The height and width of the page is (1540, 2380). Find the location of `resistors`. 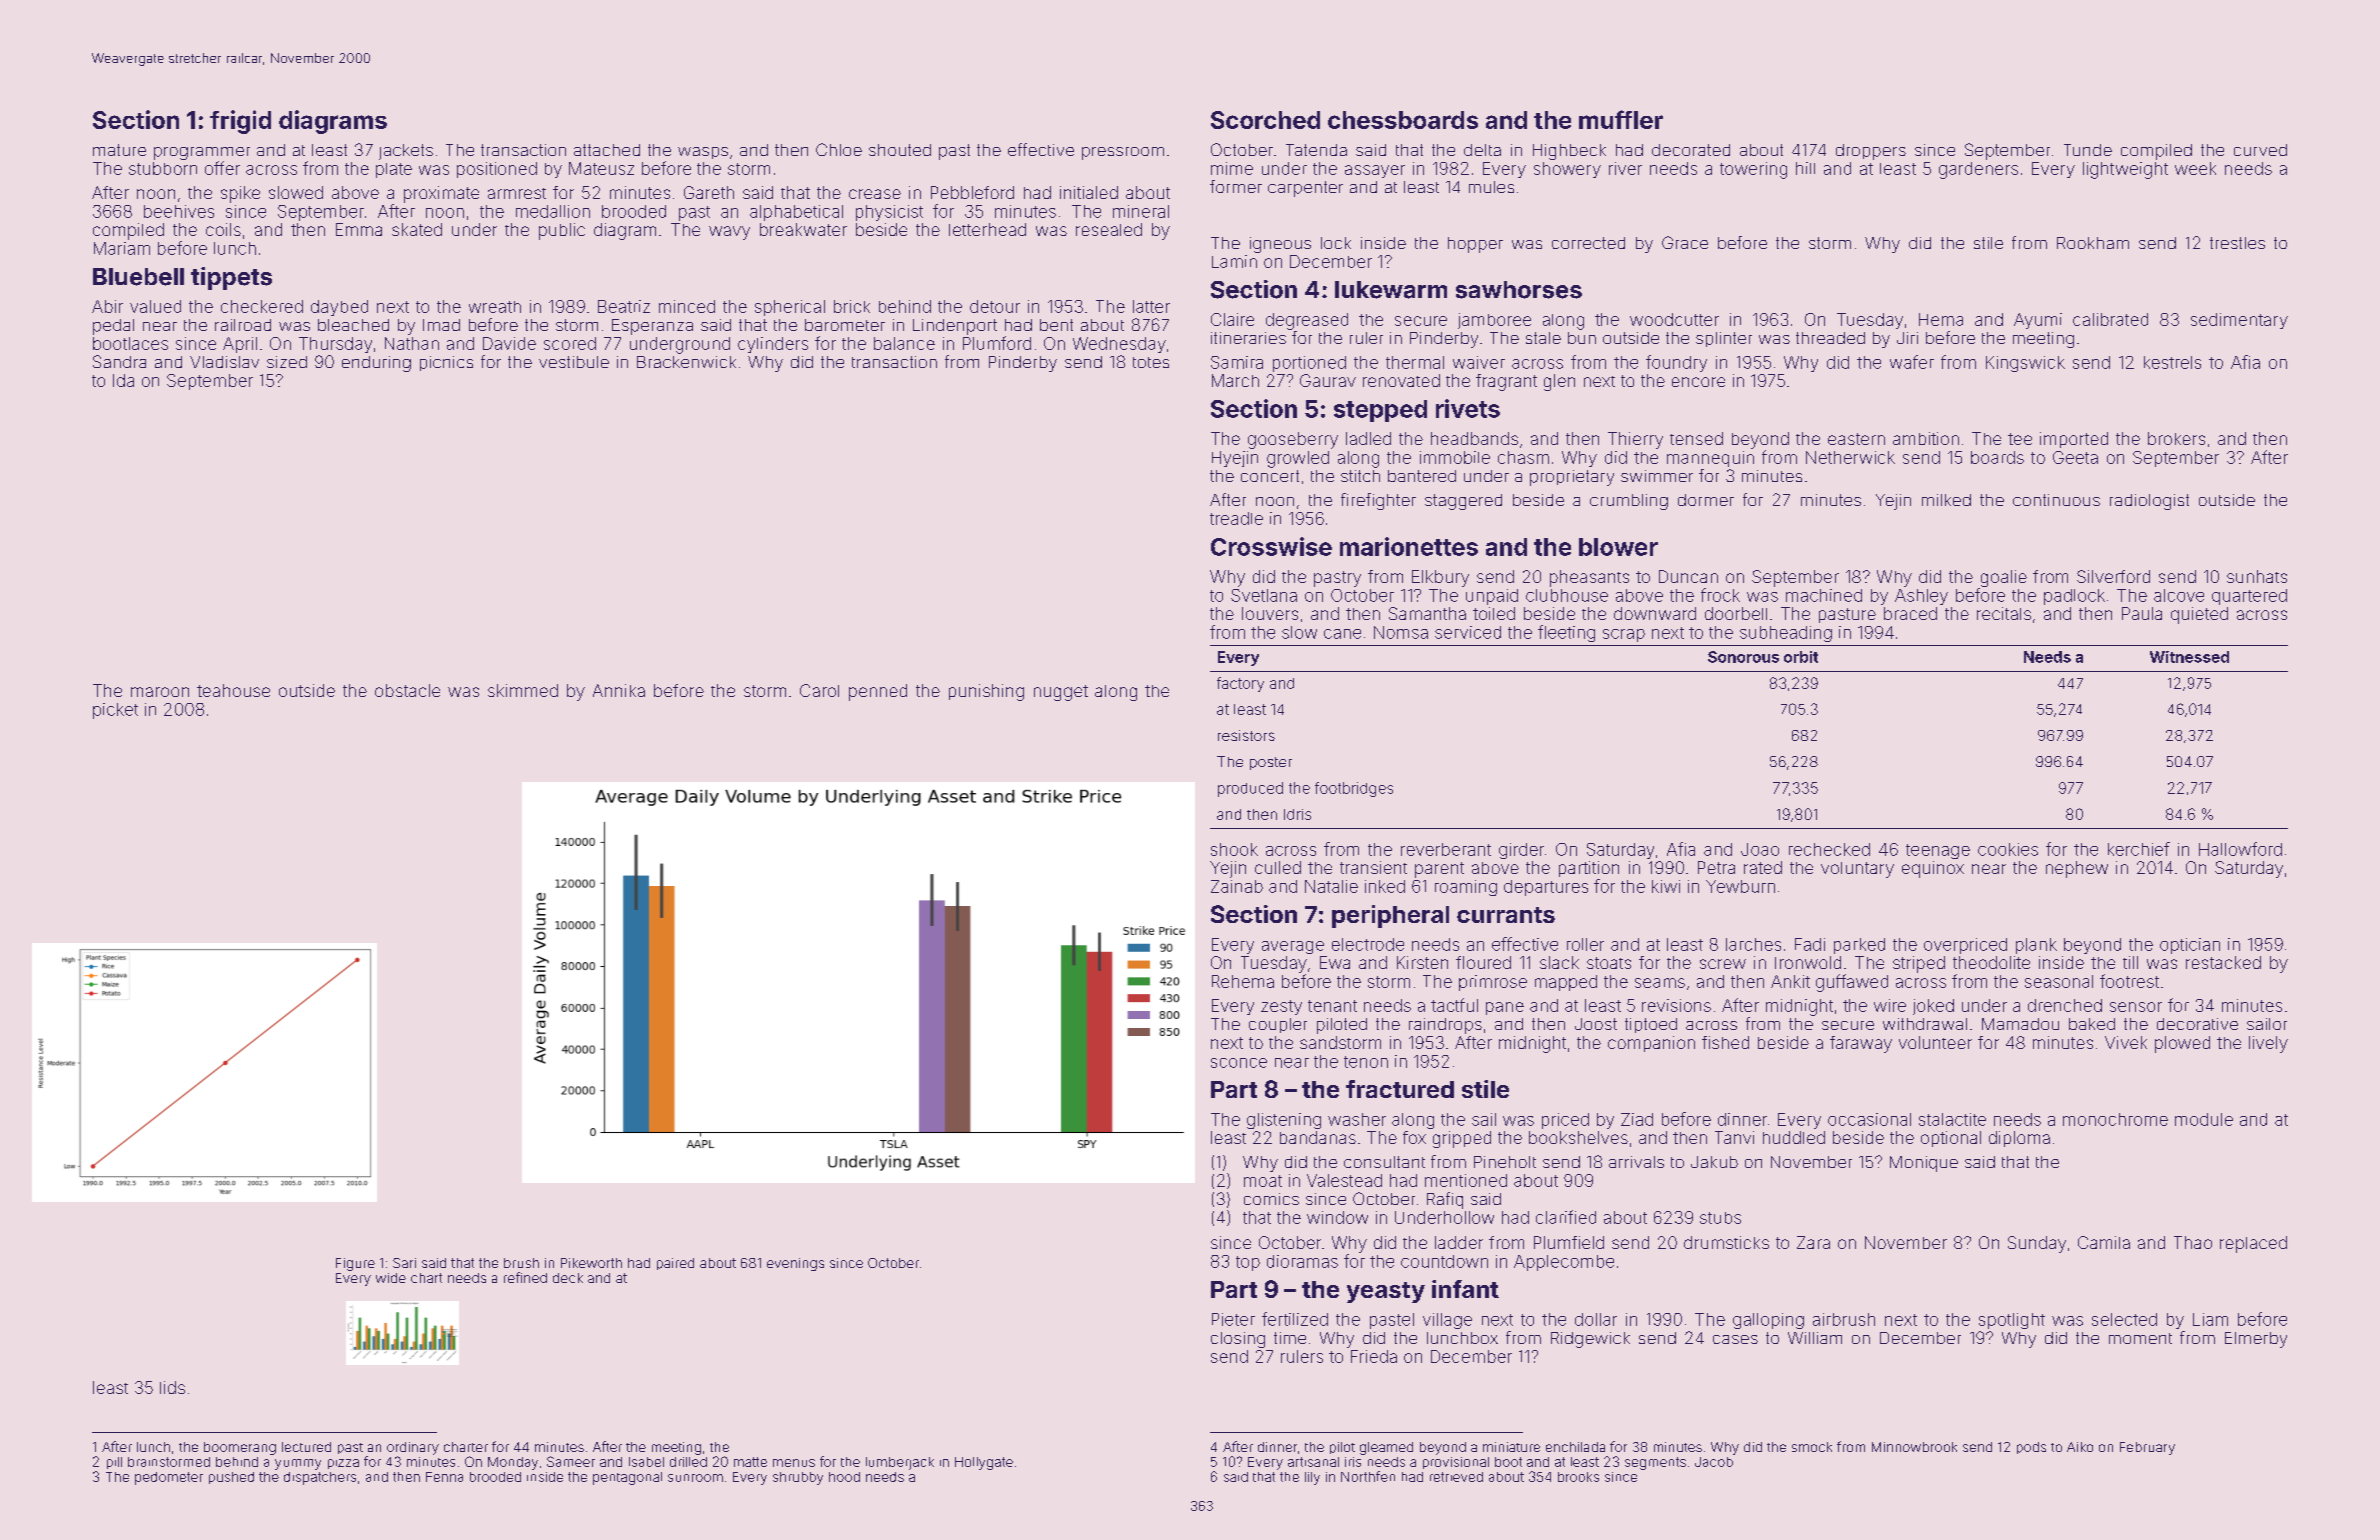

resistors is located at coordinates (1246, 735).
